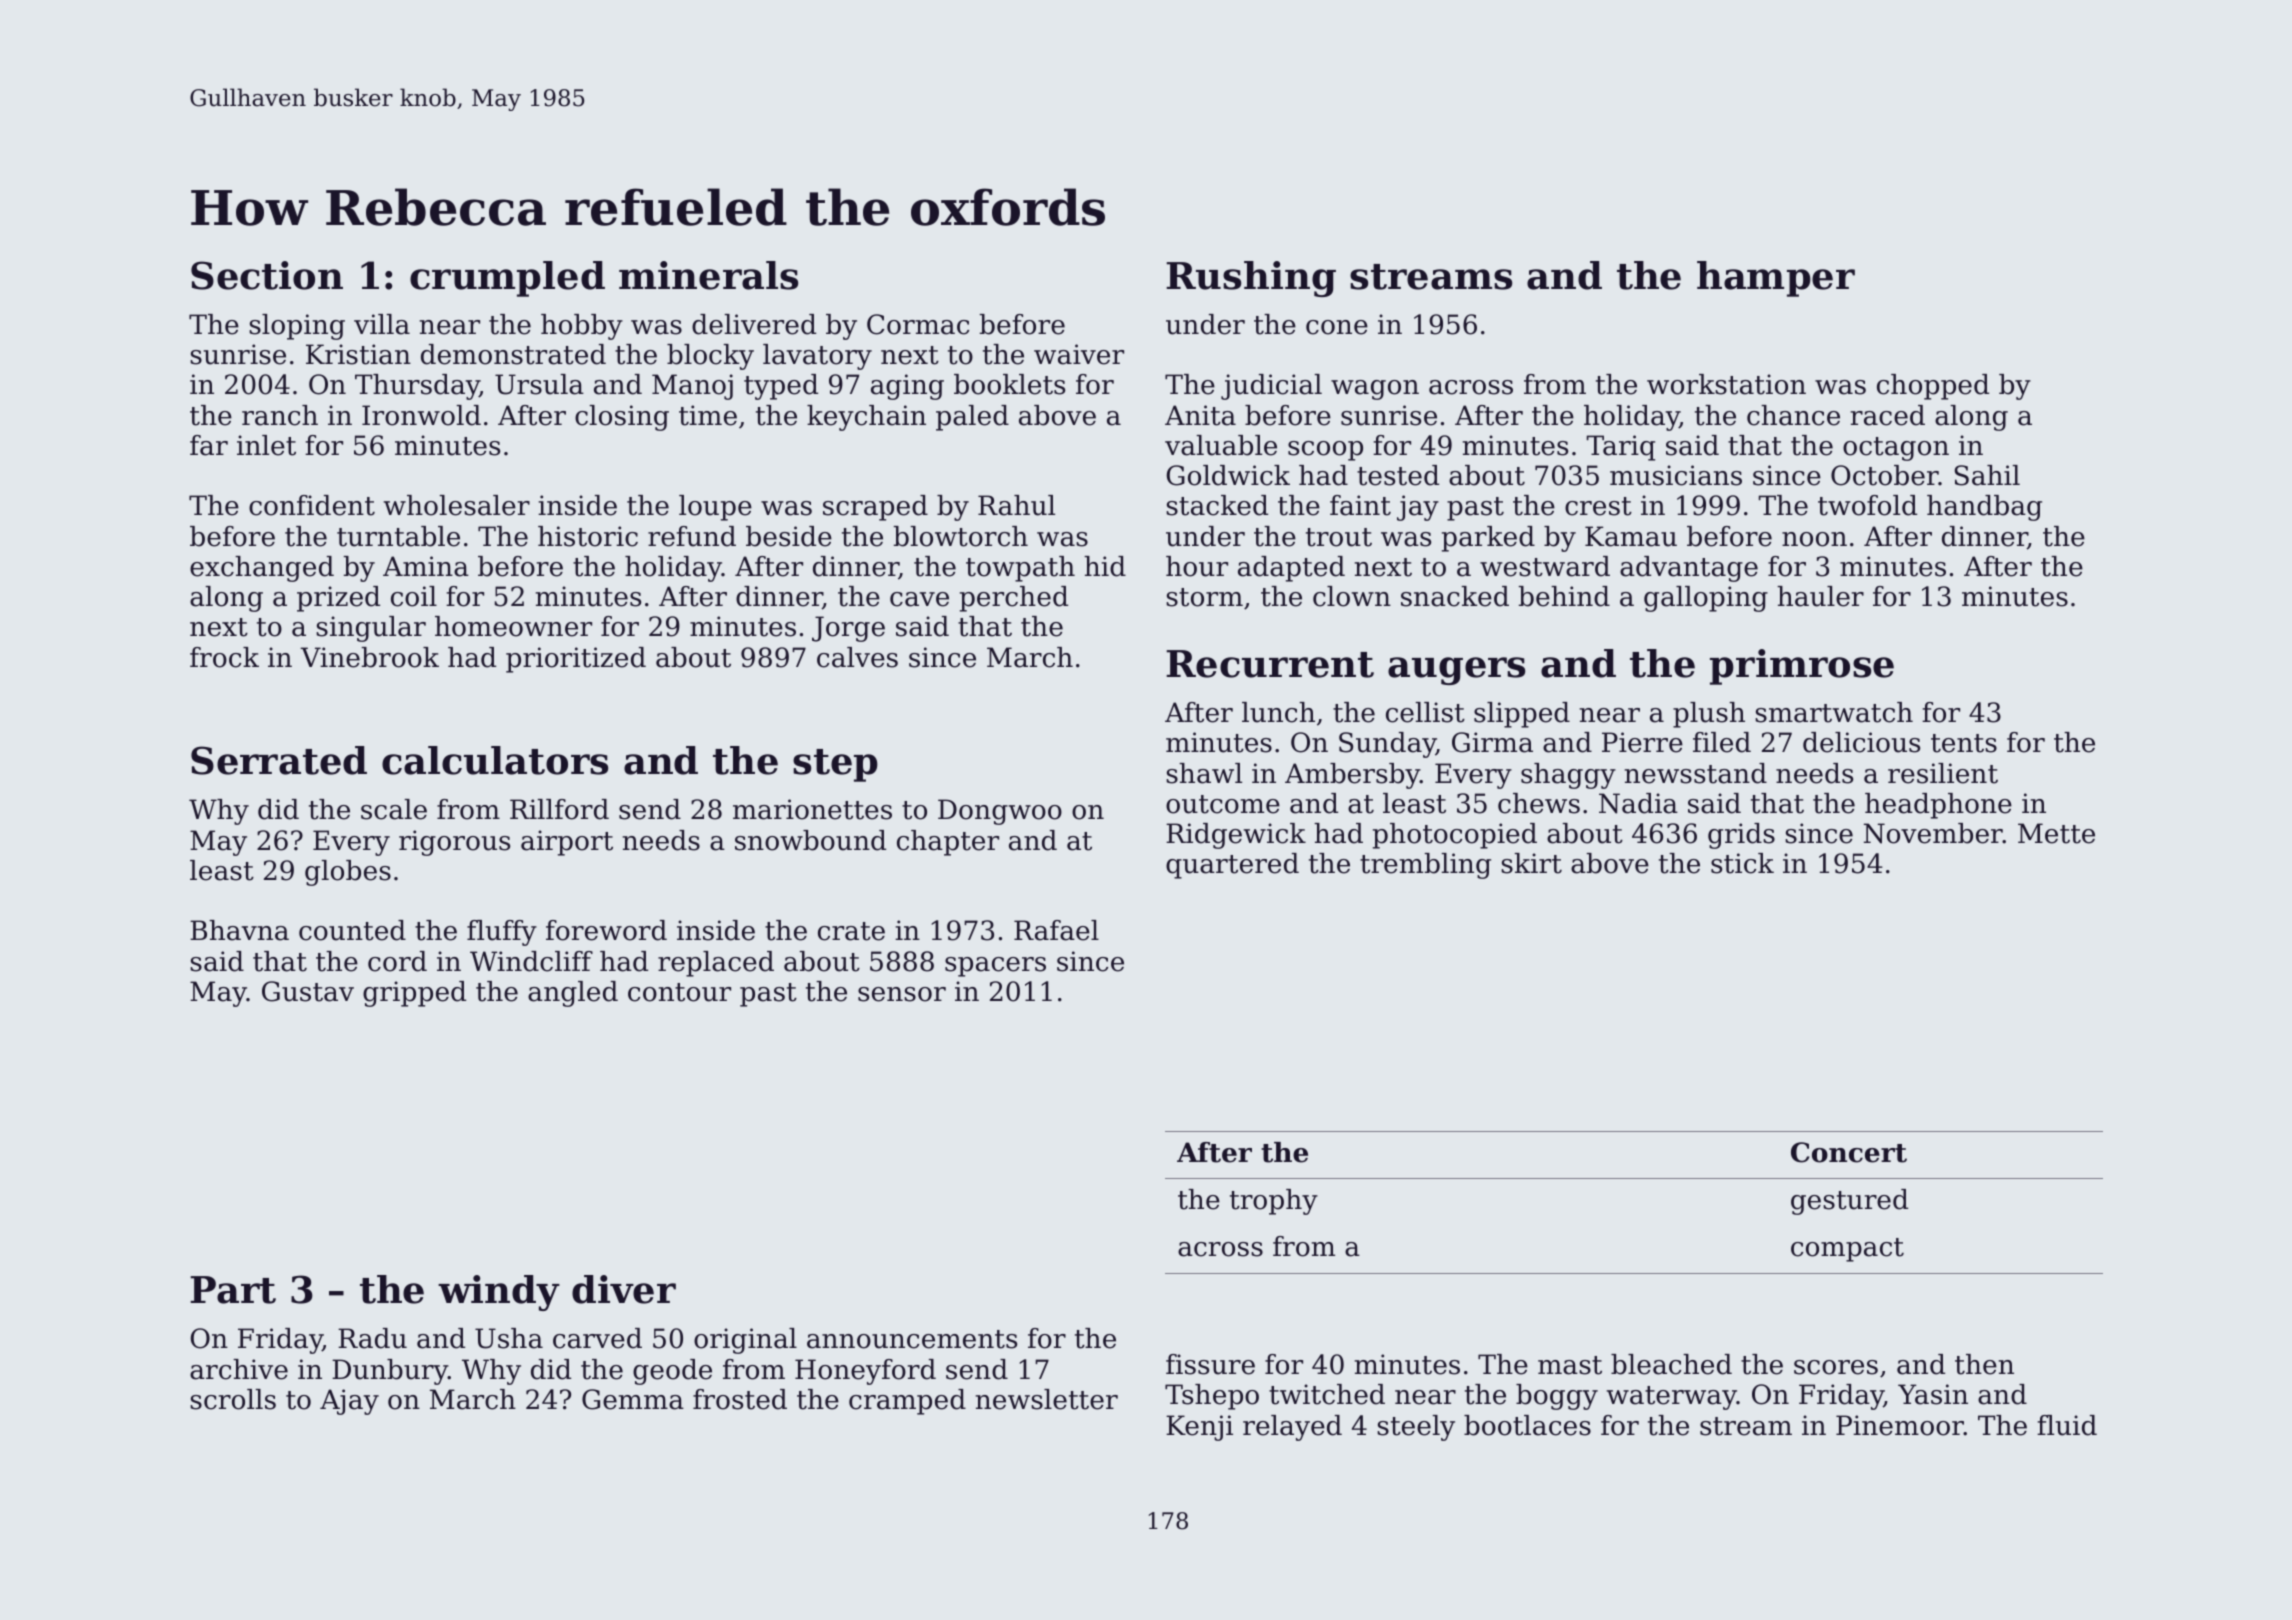 The image size is (2292, 1620). I want to click on compact, so click(1847, 1250).
